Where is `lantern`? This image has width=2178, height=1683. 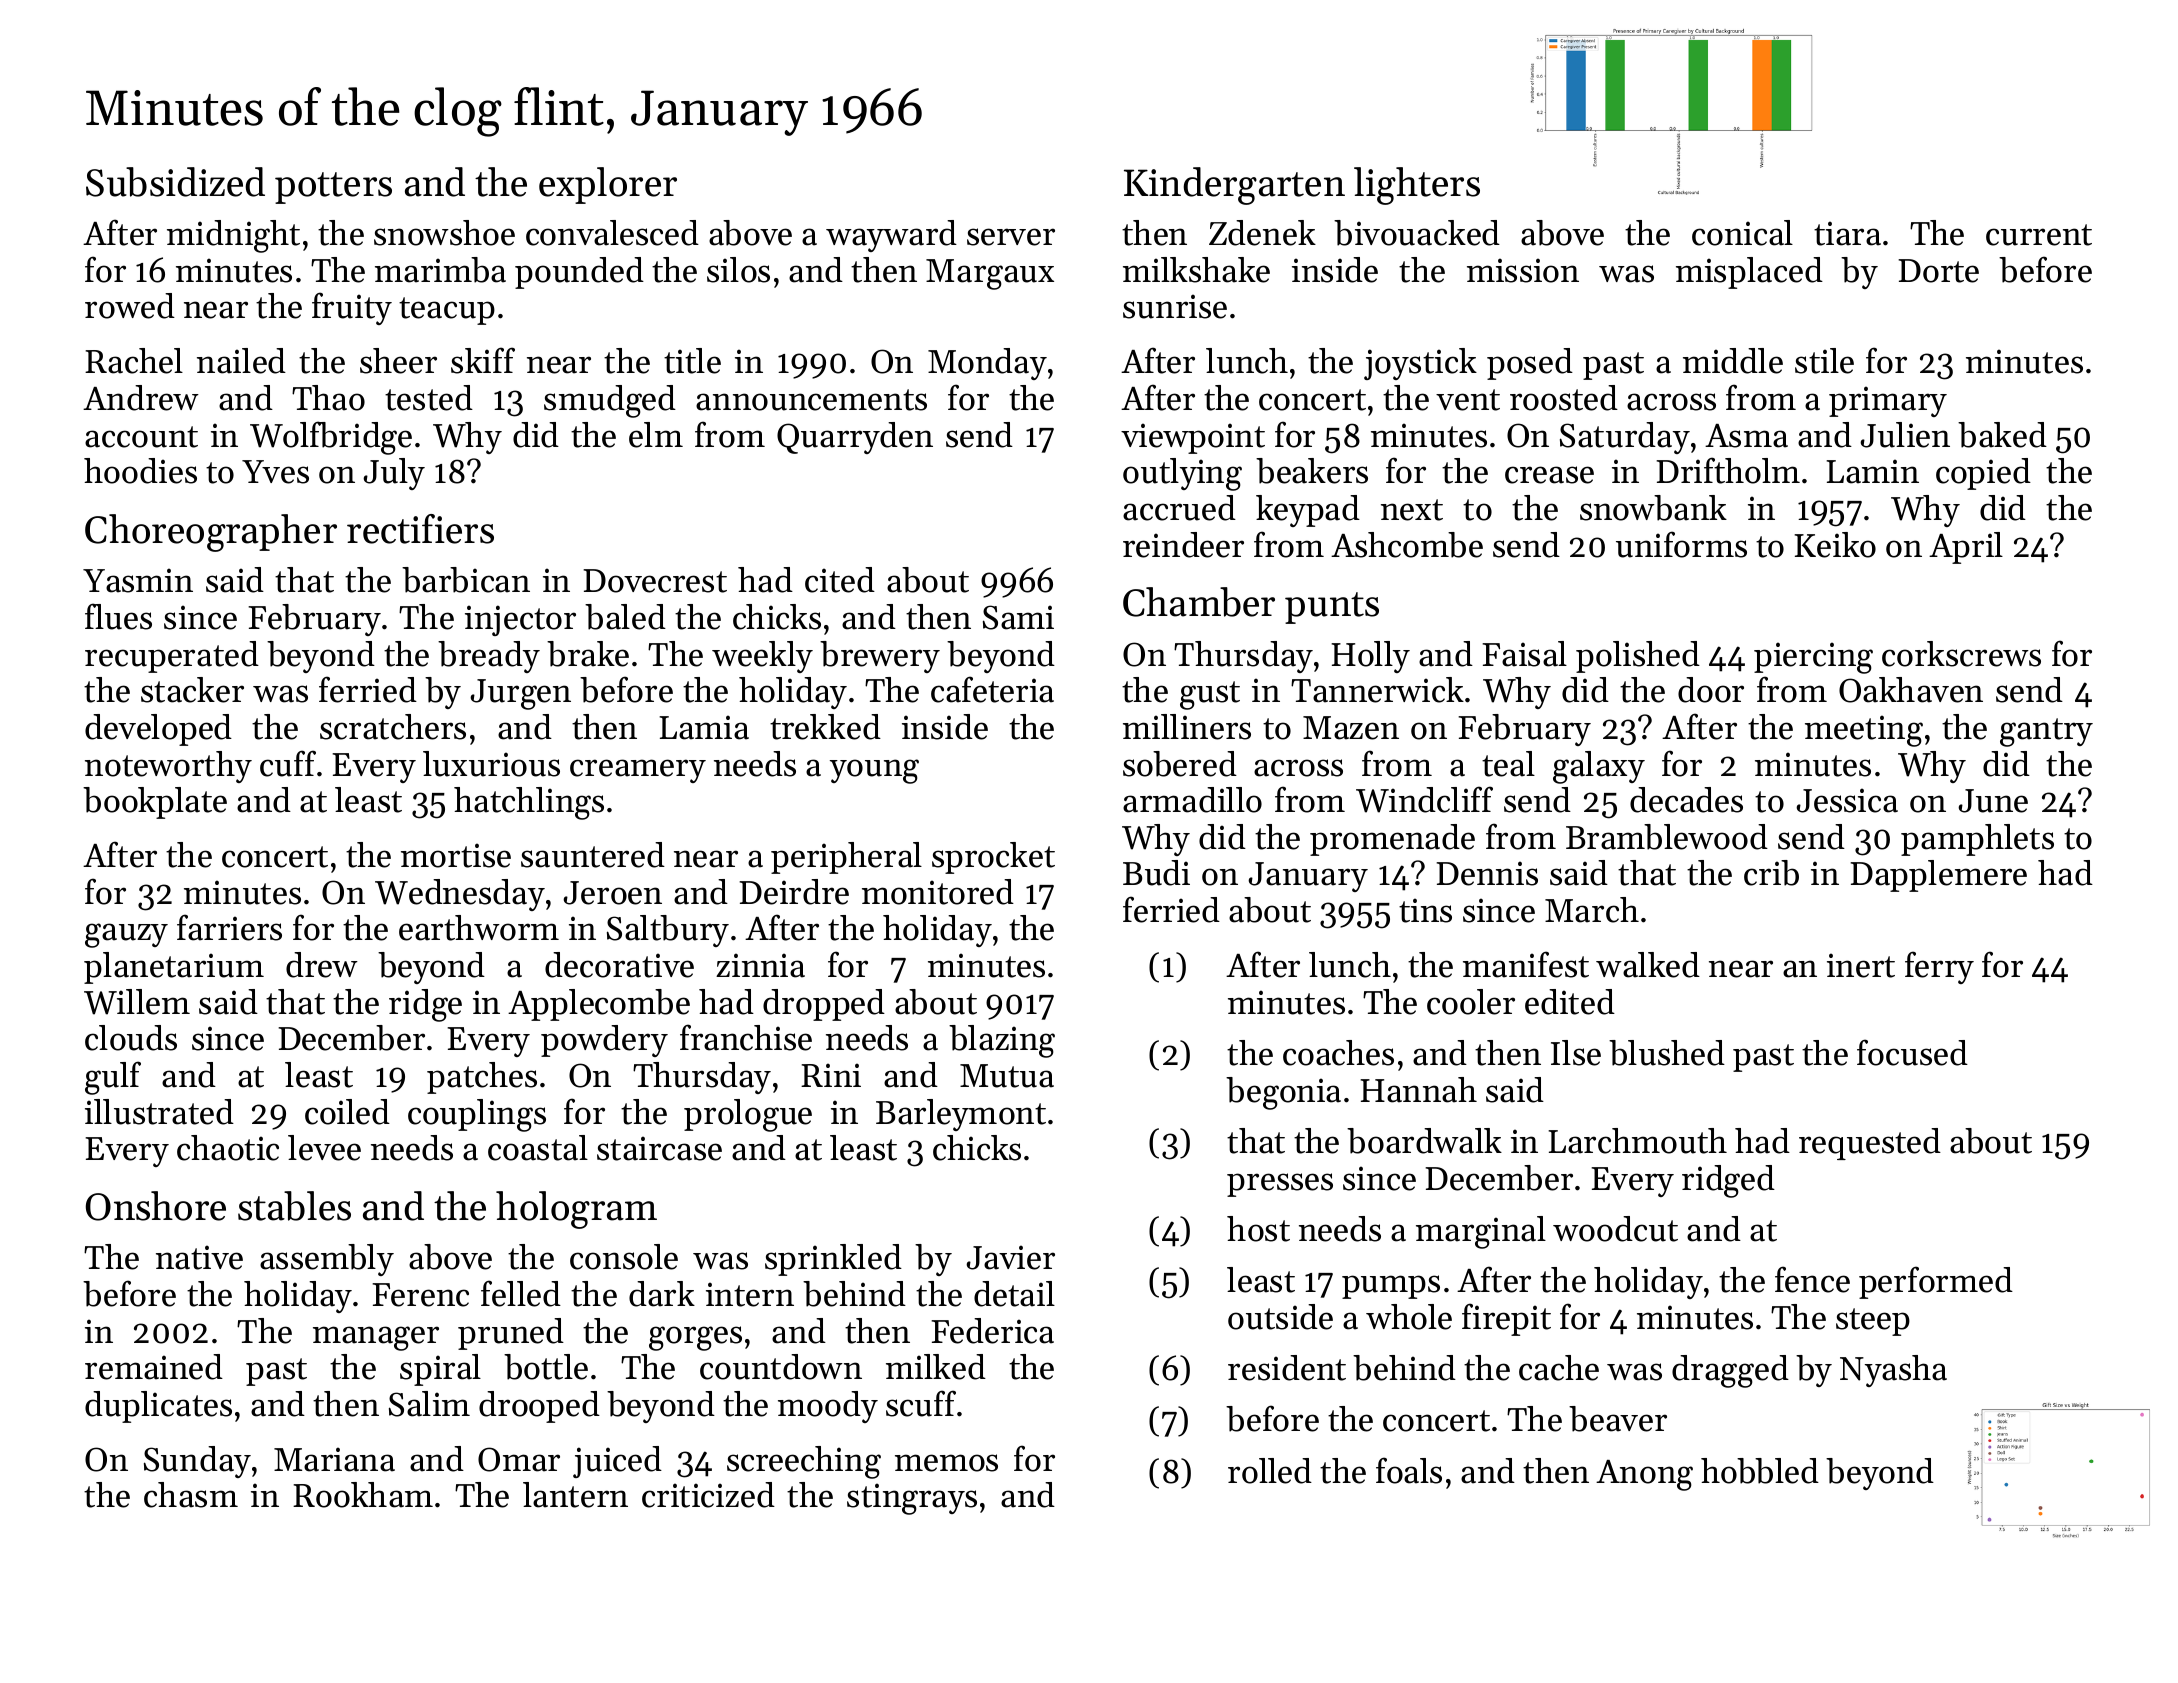
lantern is located at coordinates (575, 1495).
